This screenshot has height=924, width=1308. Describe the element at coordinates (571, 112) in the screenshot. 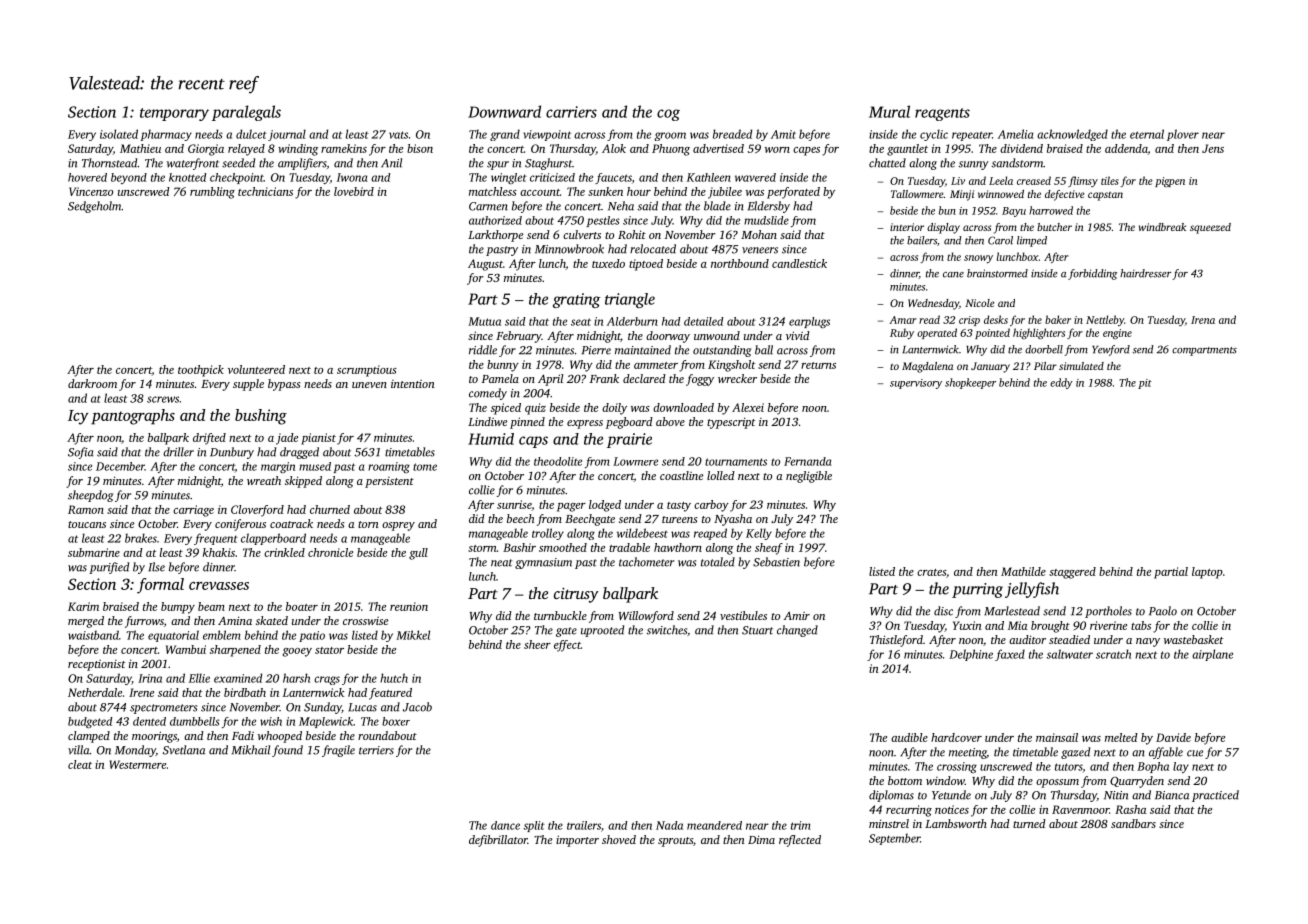

I see `carriers` at that location.
